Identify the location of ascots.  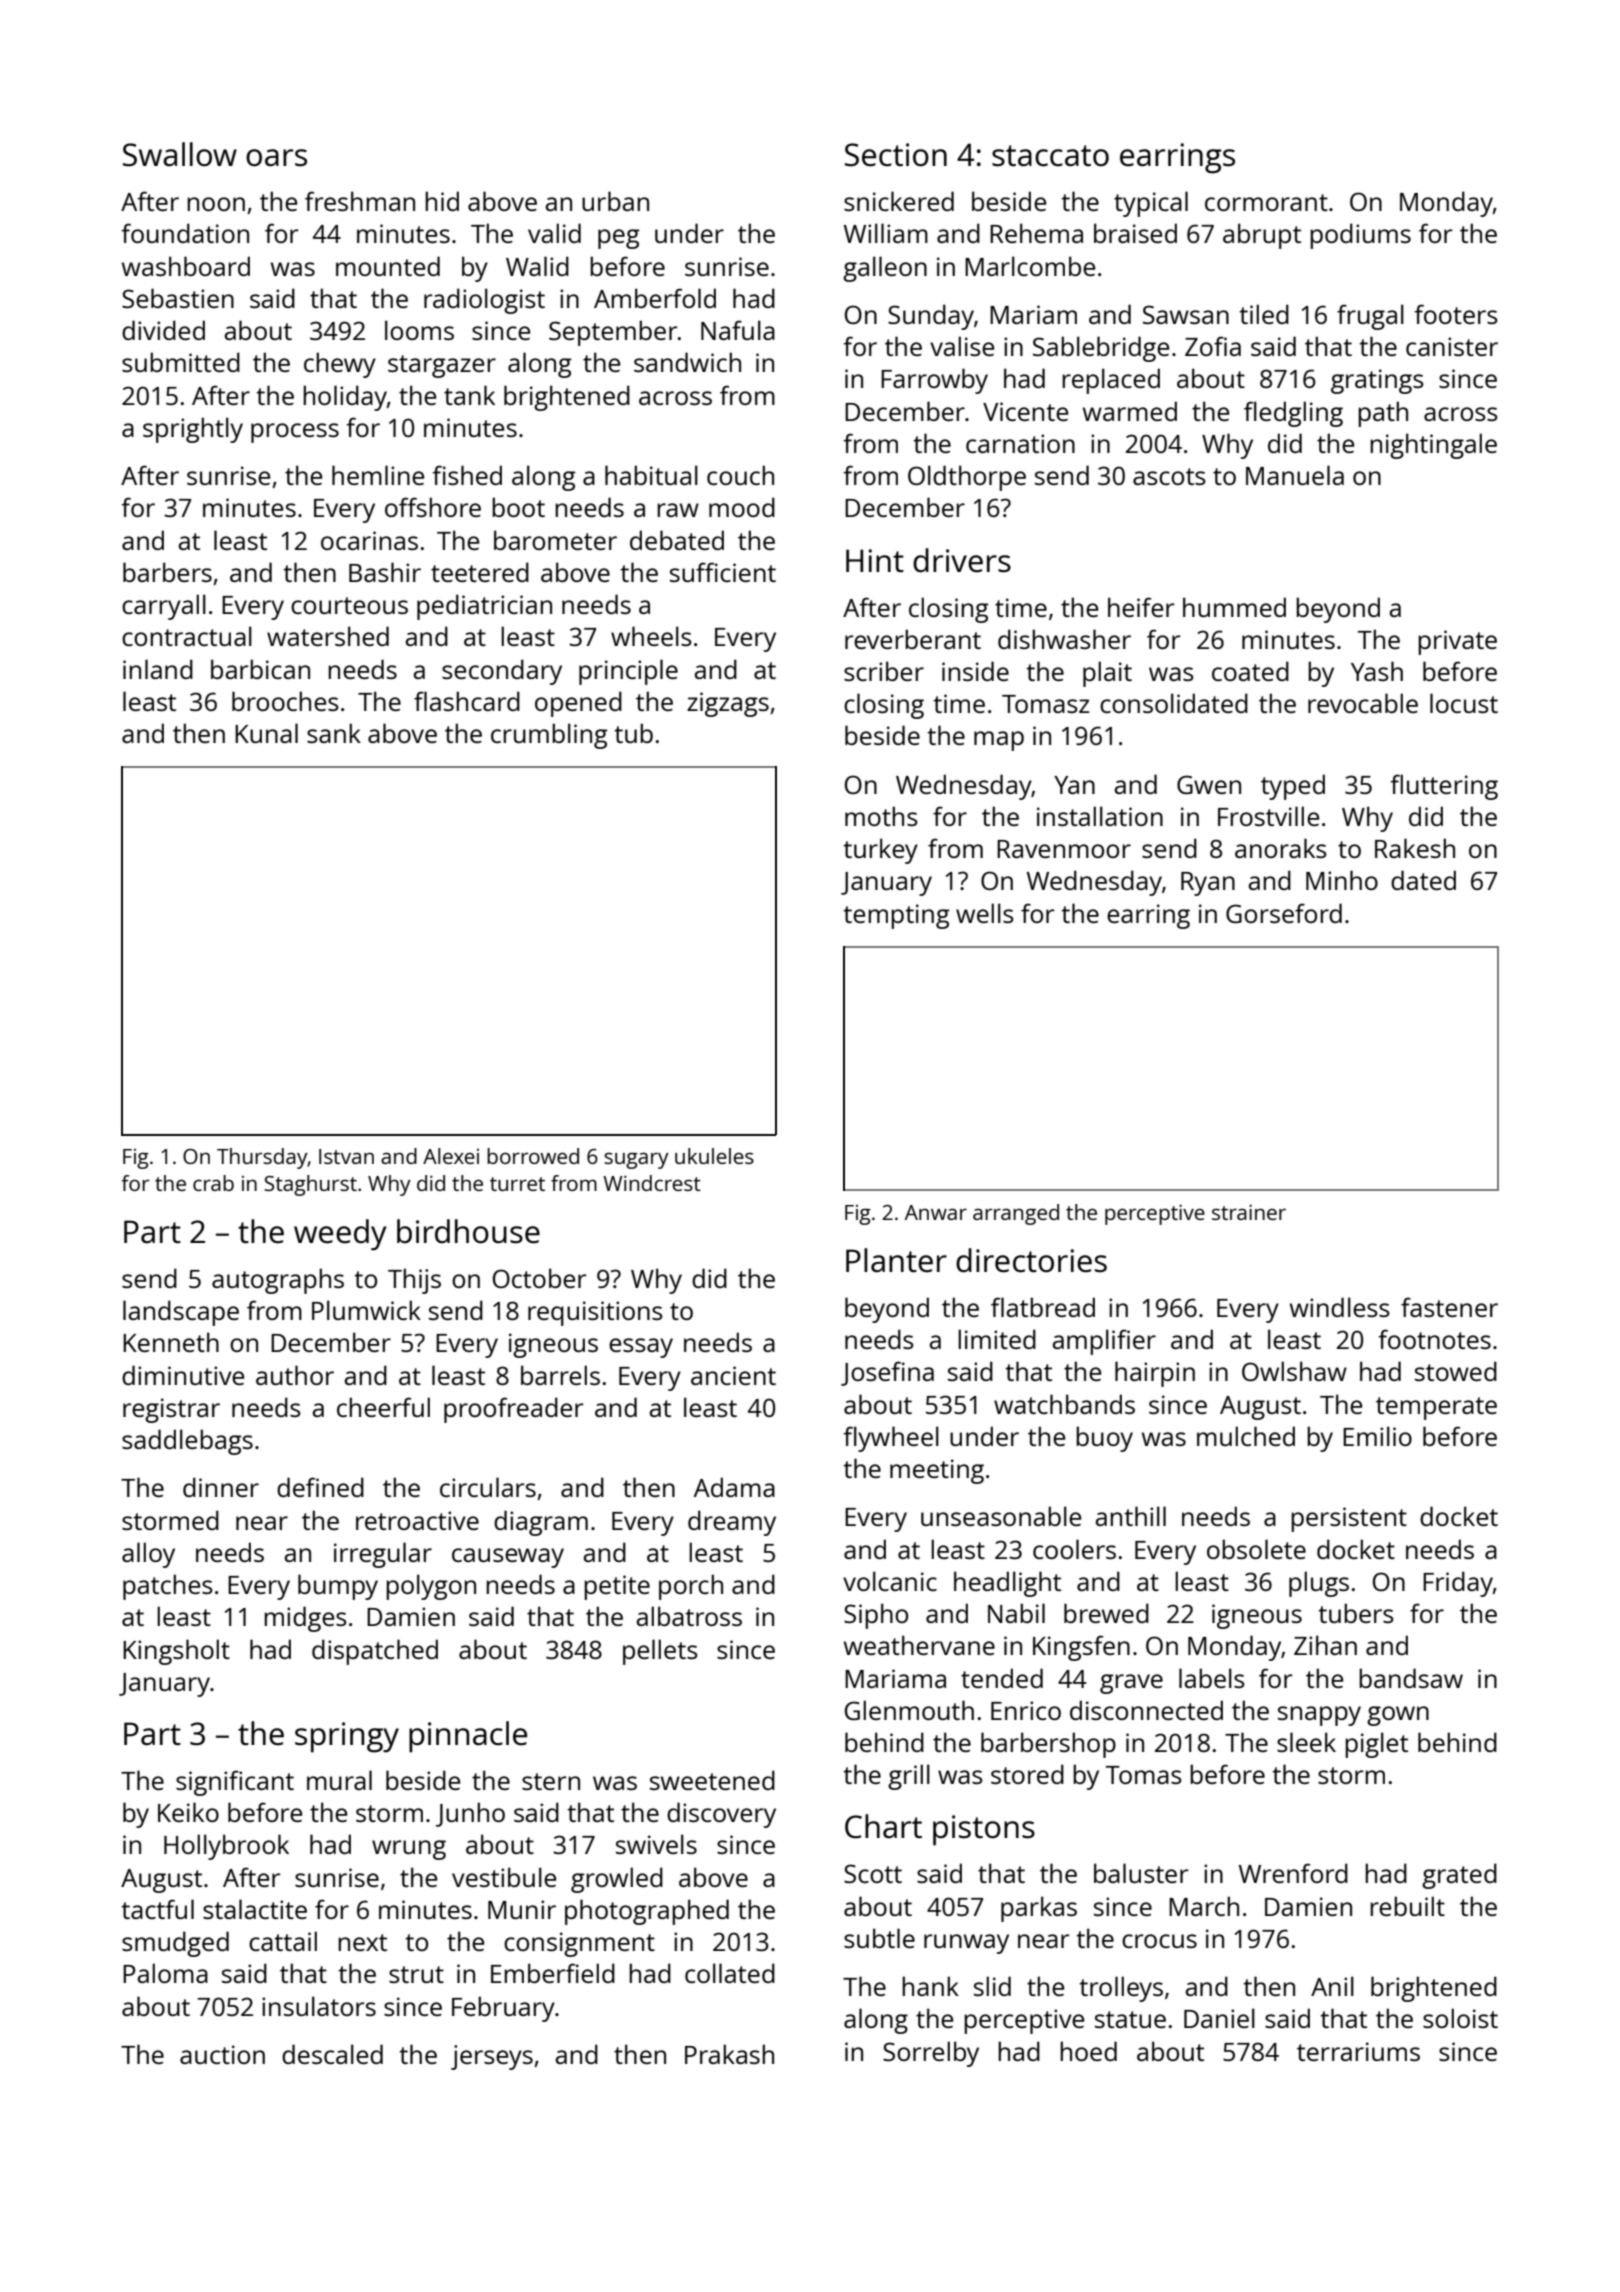
(1169, 476).
